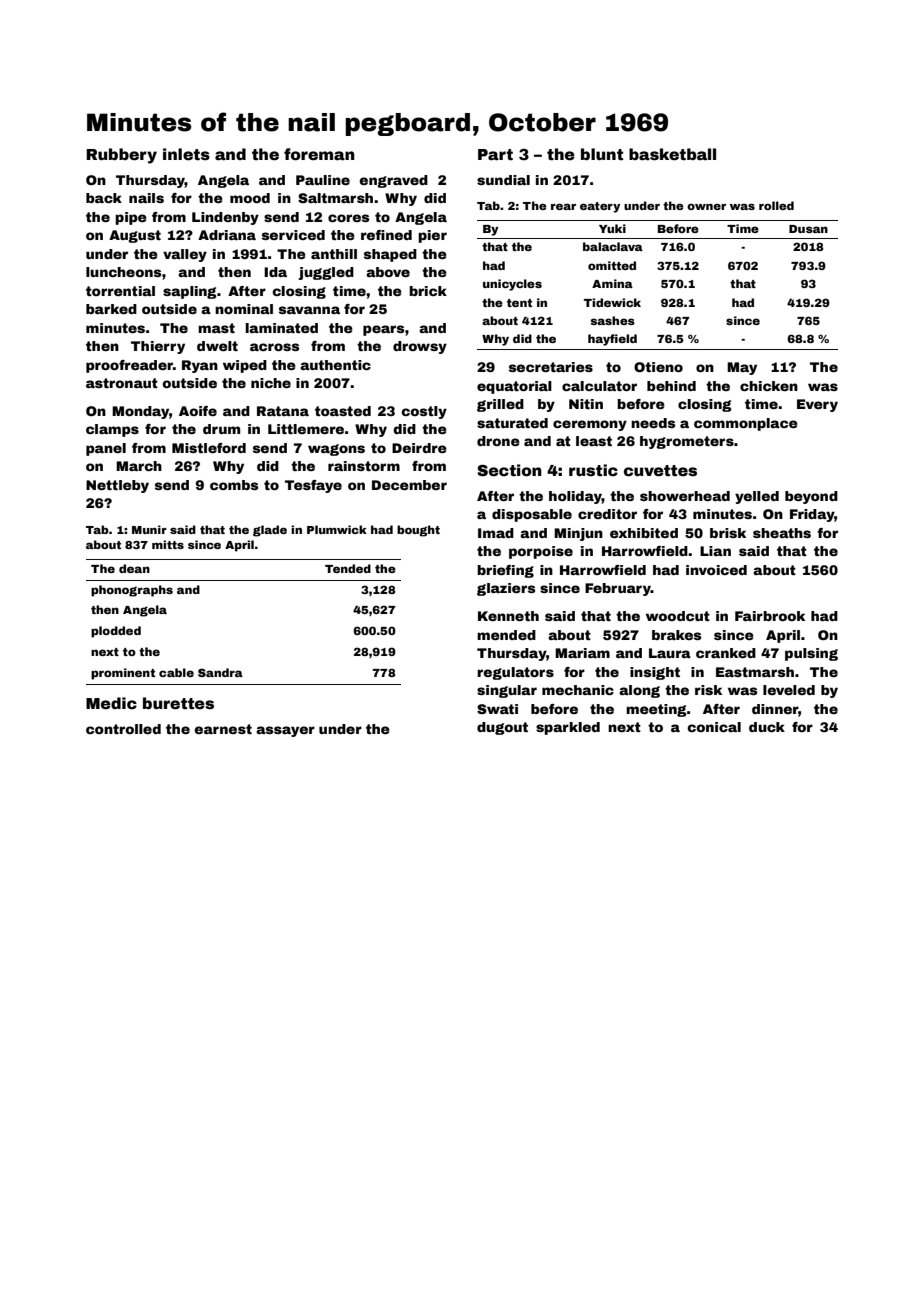  I want to click on cuvettes, so click(660, 471).
